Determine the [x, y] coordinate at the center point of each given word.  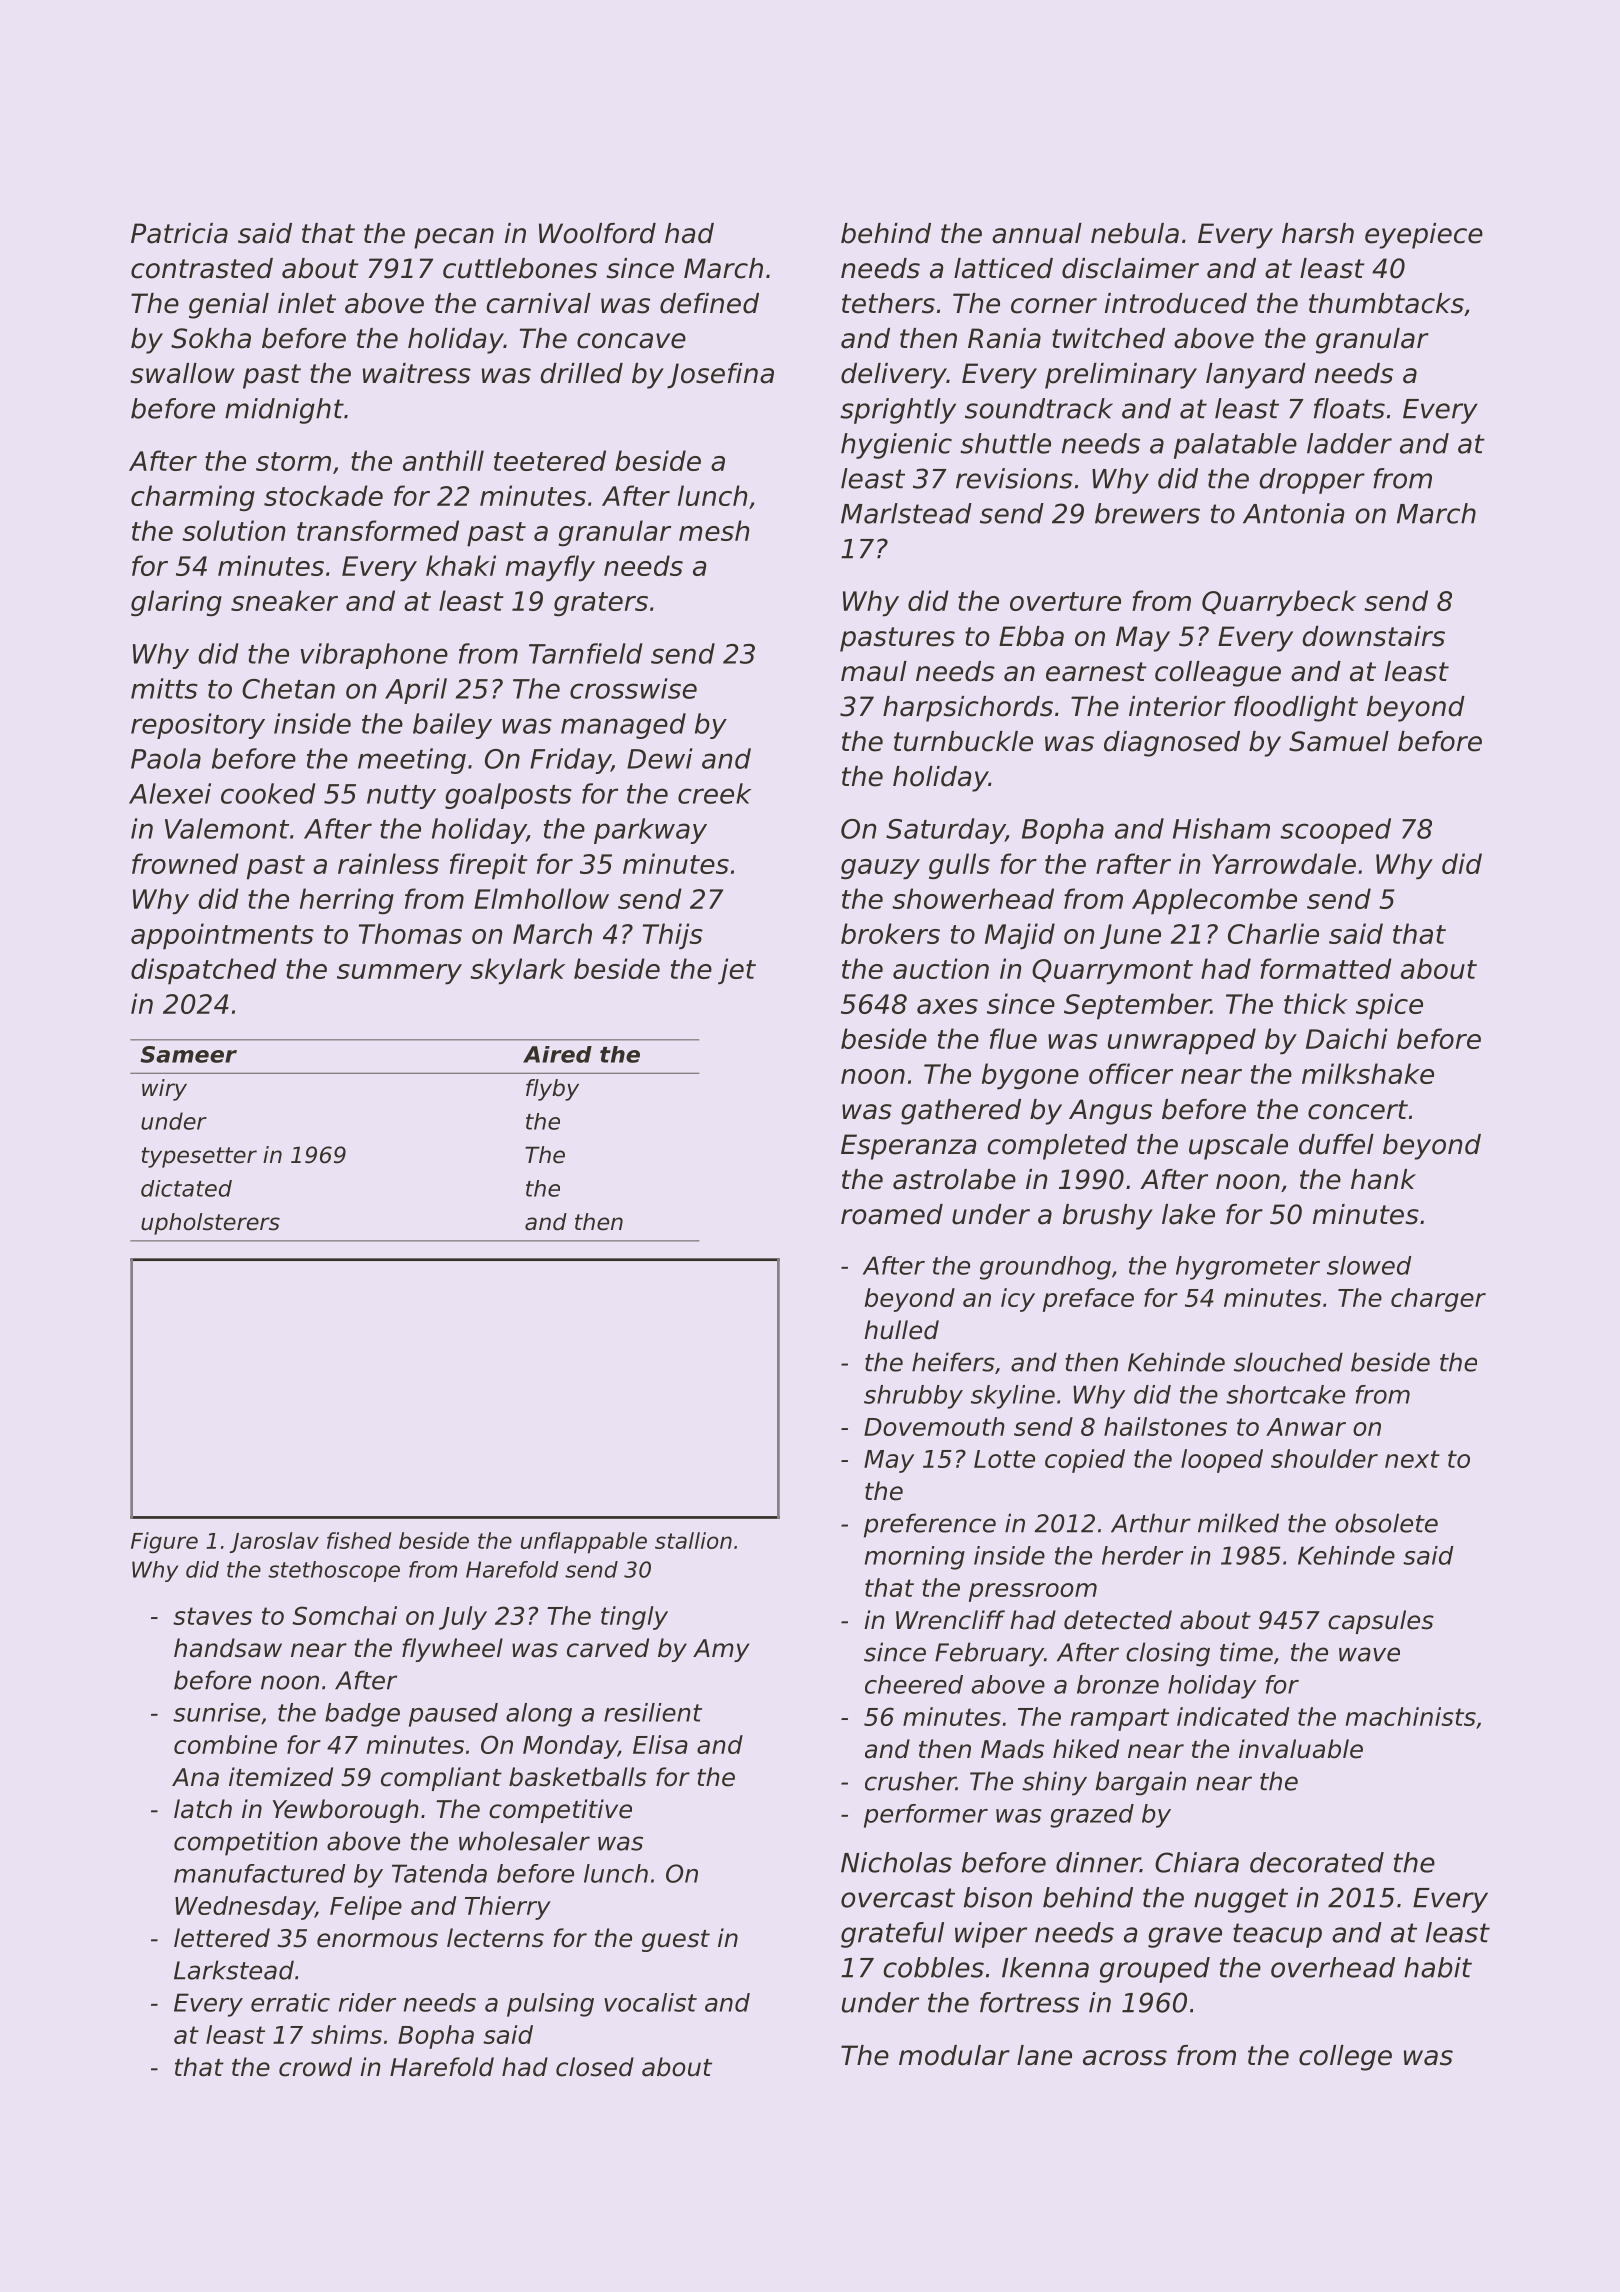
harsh [1318, 233]
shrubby [913, 1397]
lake [1188, 1214]
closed [595, 2067]
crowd [315, 2067]
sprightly [898, 411]
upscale [1238, 1147]
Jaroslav [274, 1542]
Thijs [673, 936]
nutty [401, 797]
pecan [454, 238]
